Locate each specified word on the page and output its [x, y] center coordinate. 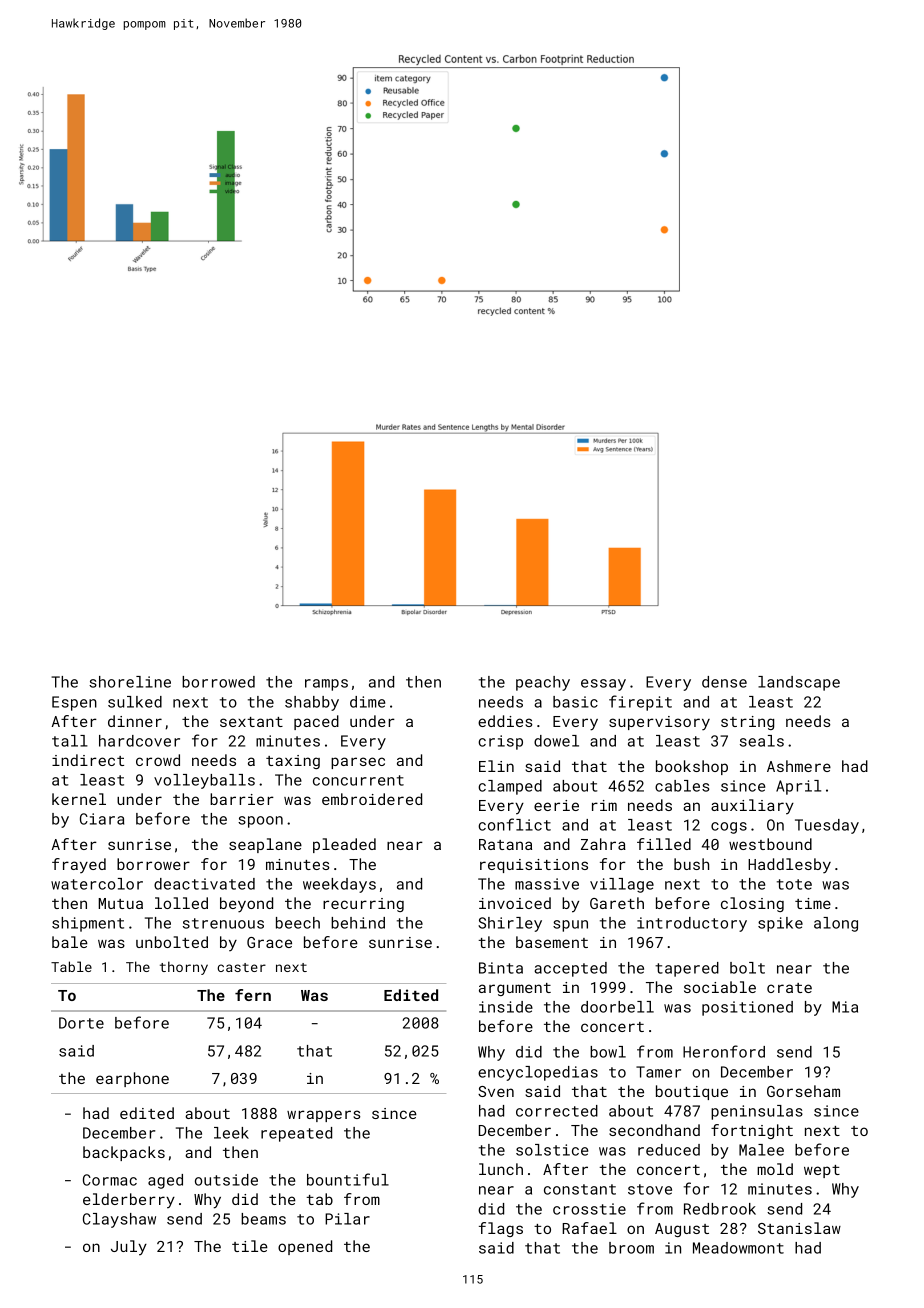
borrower [153, 864]
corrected [557, 1111]
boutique [692, 1092]
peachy [543, 683]
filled [664, 844]
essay [603, 685]
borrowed [218, 682]
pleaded [344, 845]
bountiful [348, 1179]
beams [263, 1219]
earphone [132, 1079]
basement [552, 942]
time [813, 903]
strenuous [223, 923]
